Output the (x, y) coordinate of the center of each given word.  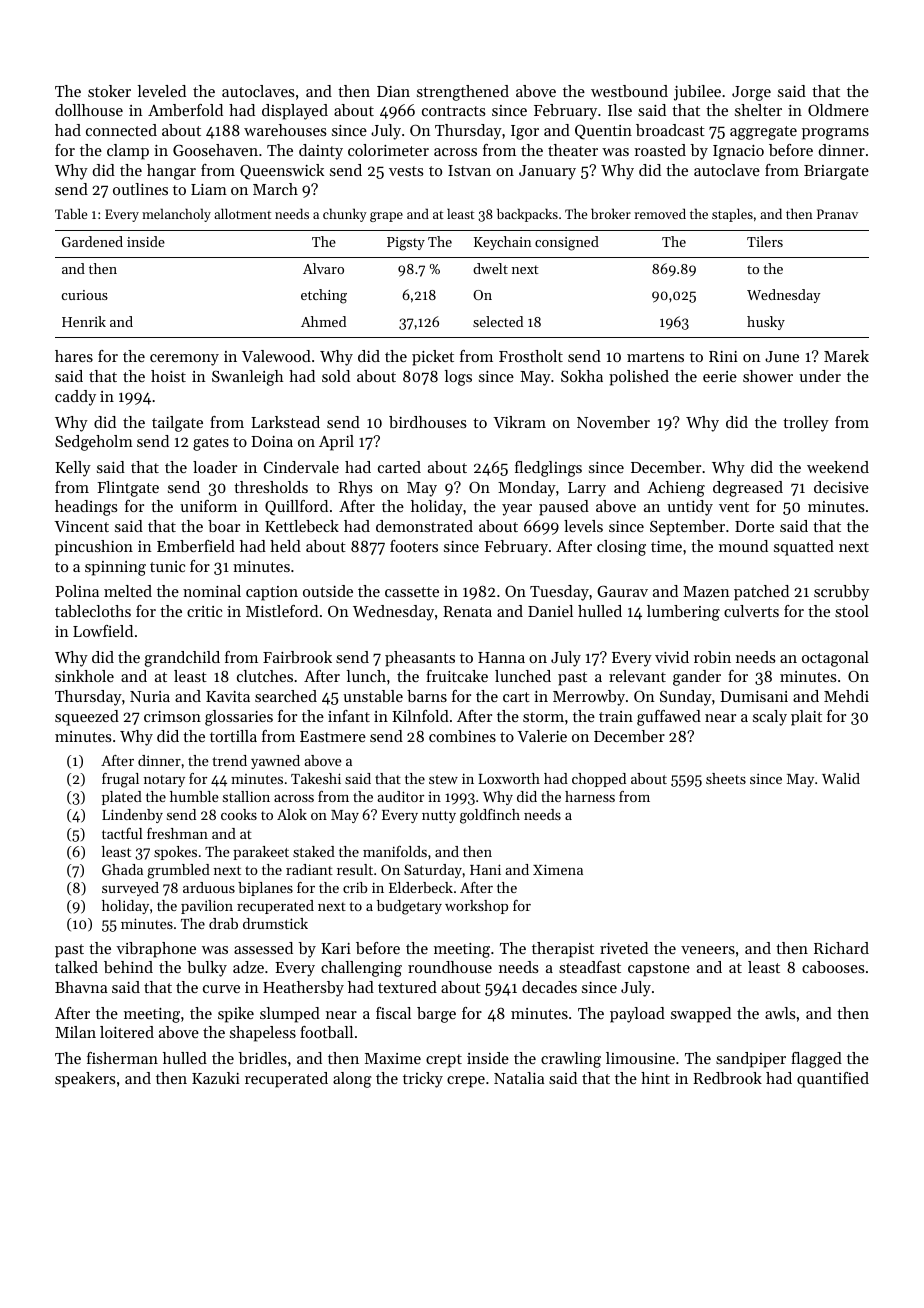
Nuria (150, 696)
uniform (208, 506)
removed (660, 213)
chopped (599, 780)
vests (406, 171)
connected (121, 130)
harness (590, 796)
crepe (466, 1082)
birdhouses (428, 422)
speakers (85, 1080)
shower (768, 376)
